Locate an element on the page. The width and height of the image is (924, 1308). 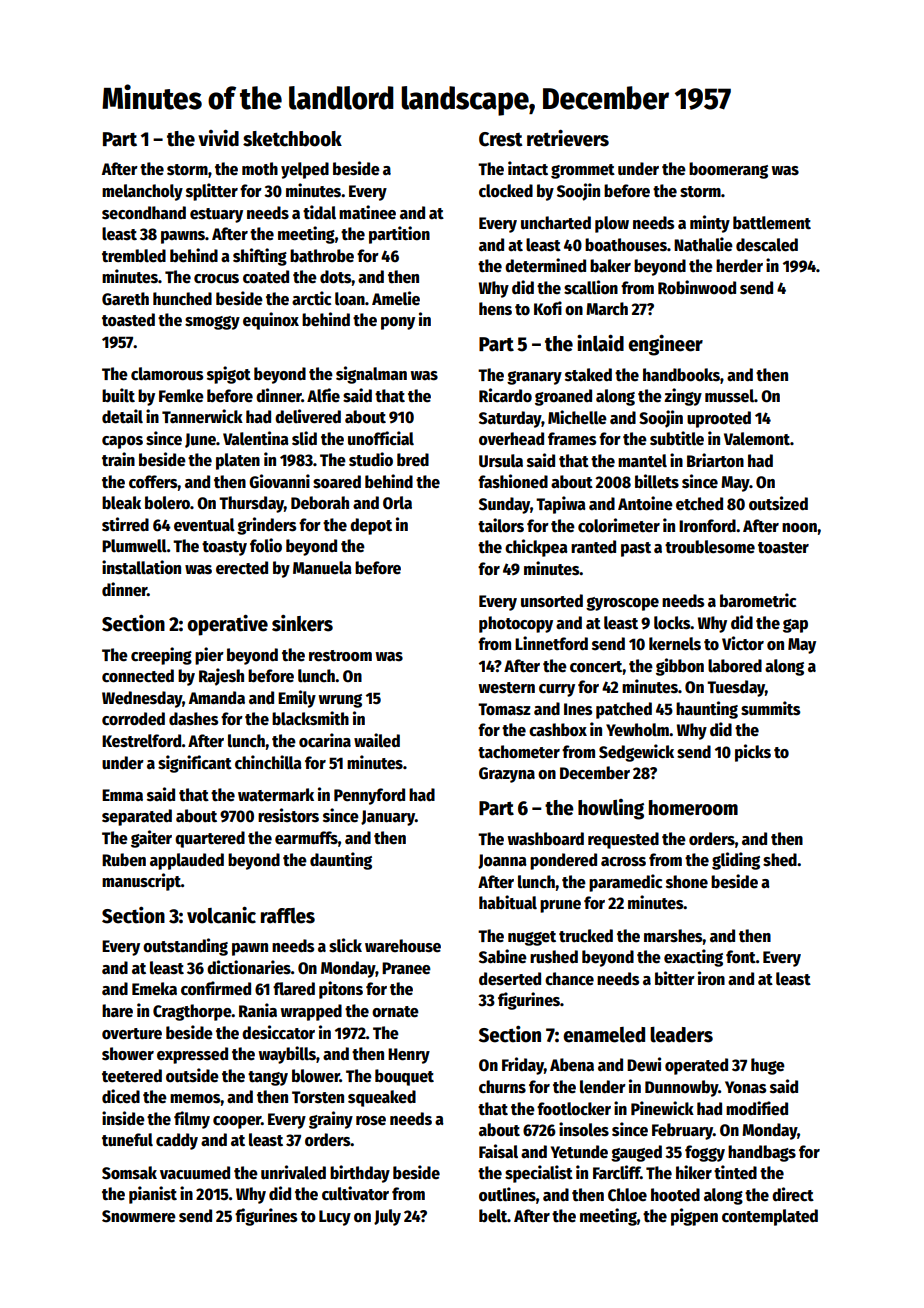
battlement is located at coordinates (772, 223).
